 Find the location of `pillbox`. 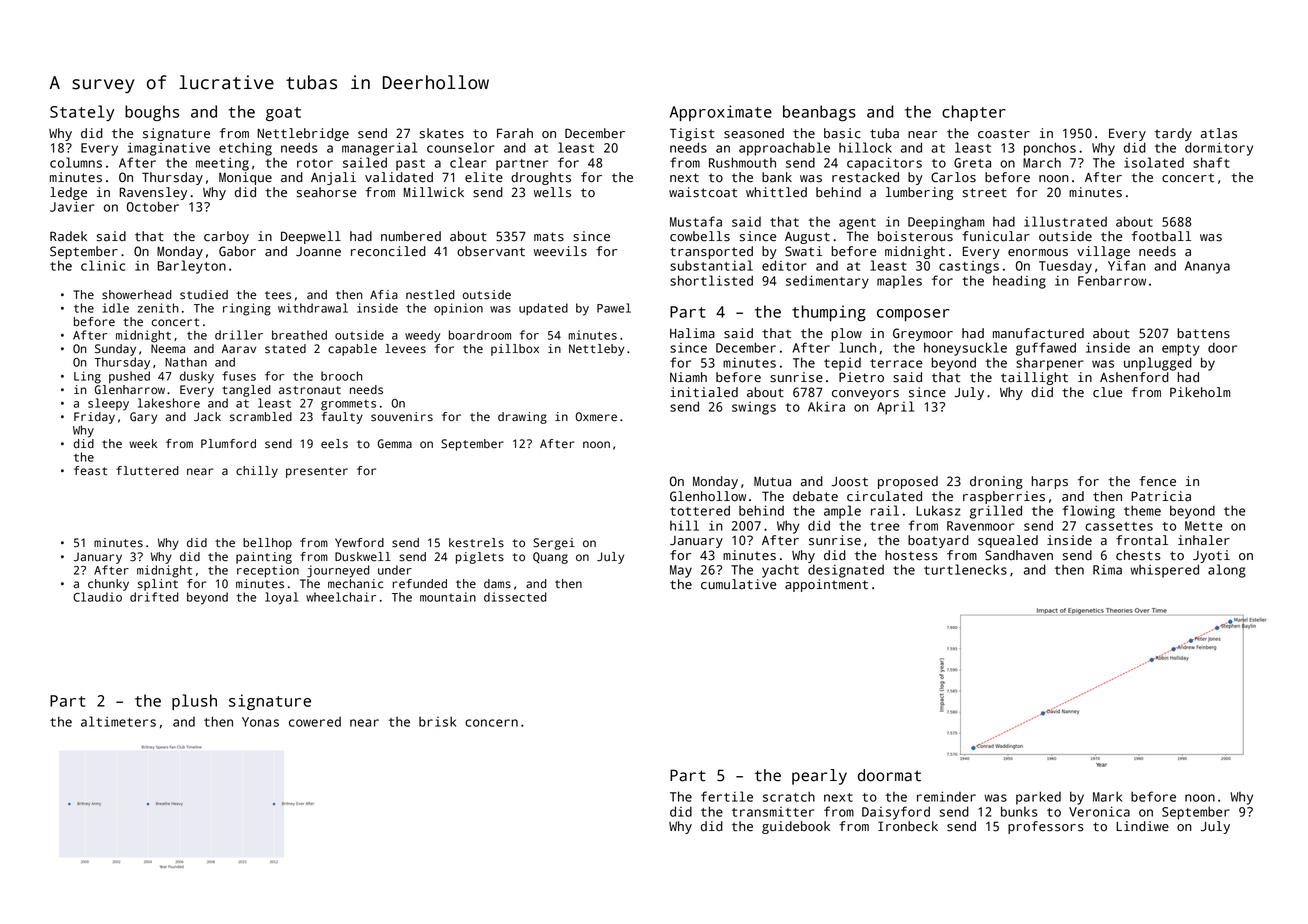

pillbox is located at coordinates (515, 350).
